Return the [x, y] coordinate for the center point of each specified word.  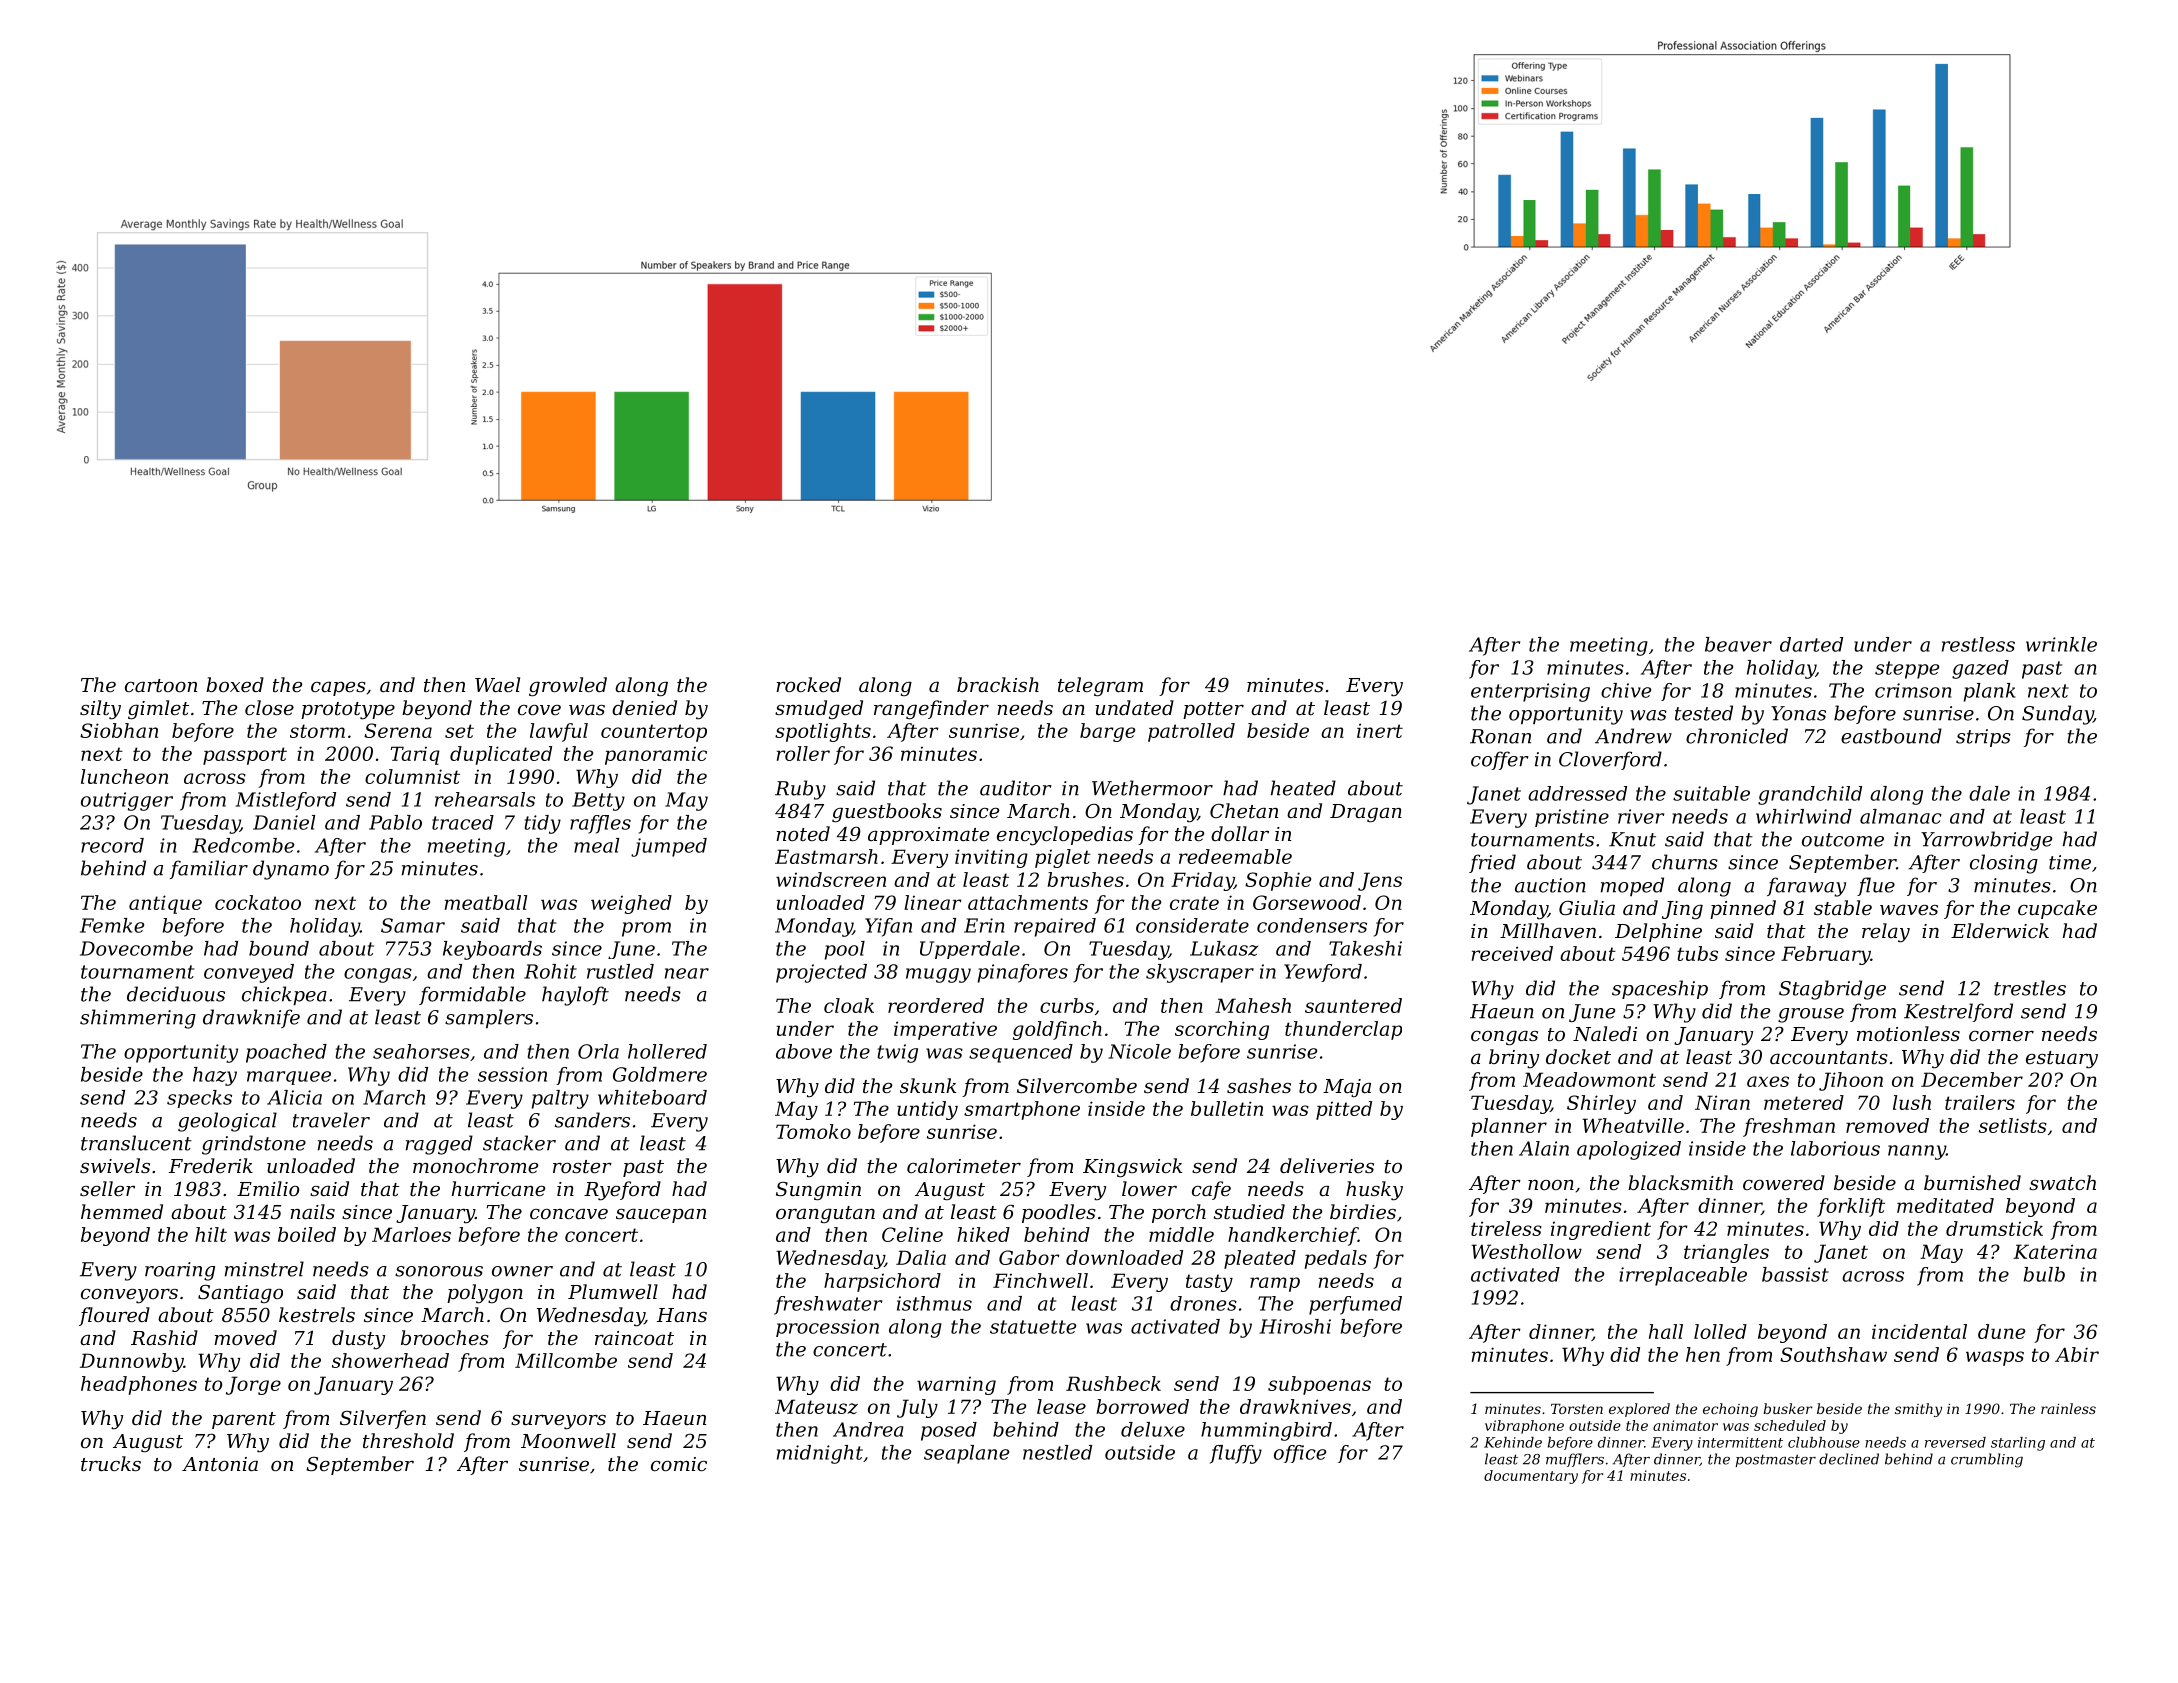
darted [1811, 644]
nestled [1057, 1452]
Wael [497, 684]
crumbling [1987, 1460]
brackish [998, 684]
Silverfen [383, 1419]
